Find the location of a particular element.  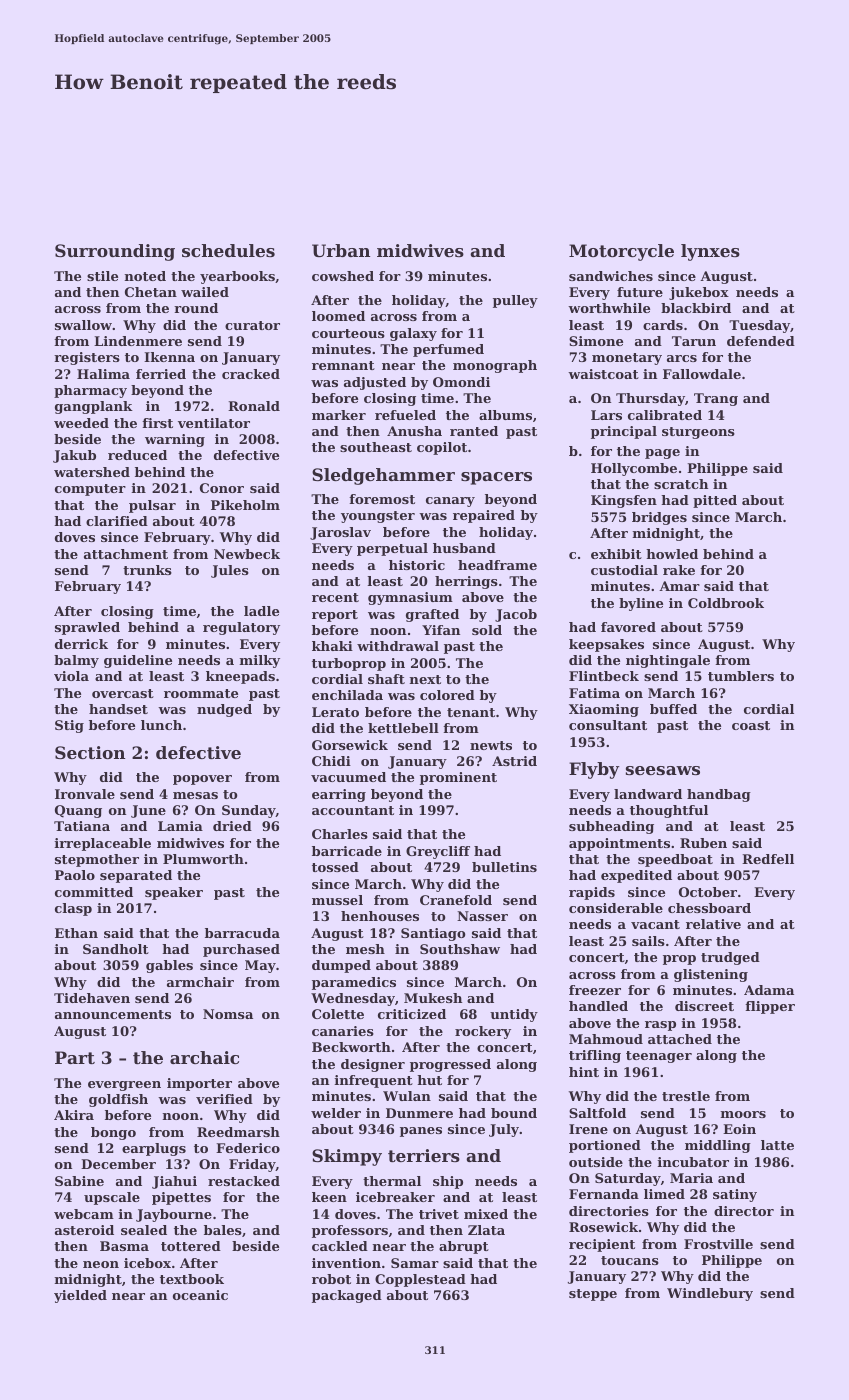

Windlebury is located at coordinates (710, 1294).
